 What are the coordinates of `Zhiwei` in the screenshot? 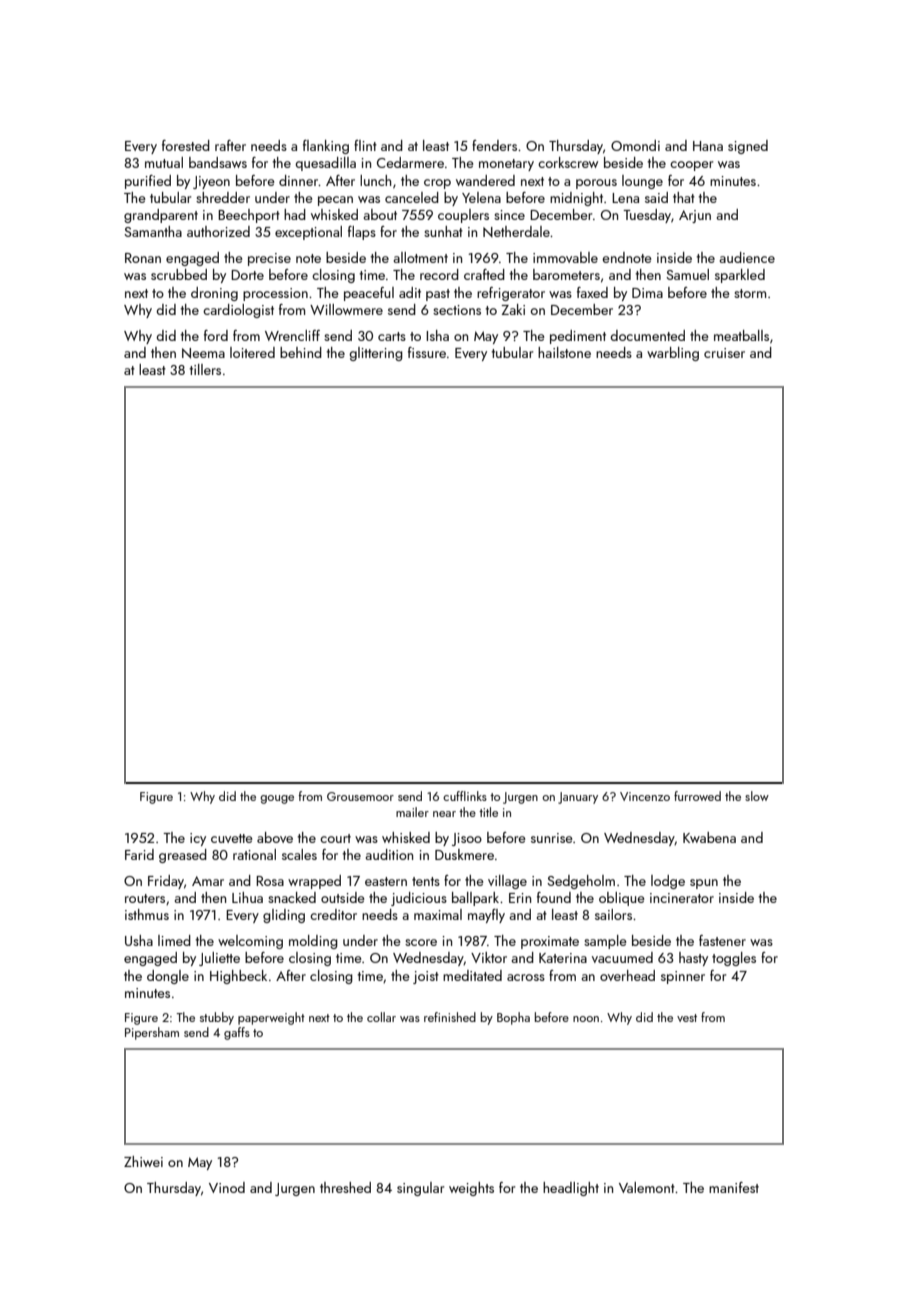 It's located at (143, 1161).
